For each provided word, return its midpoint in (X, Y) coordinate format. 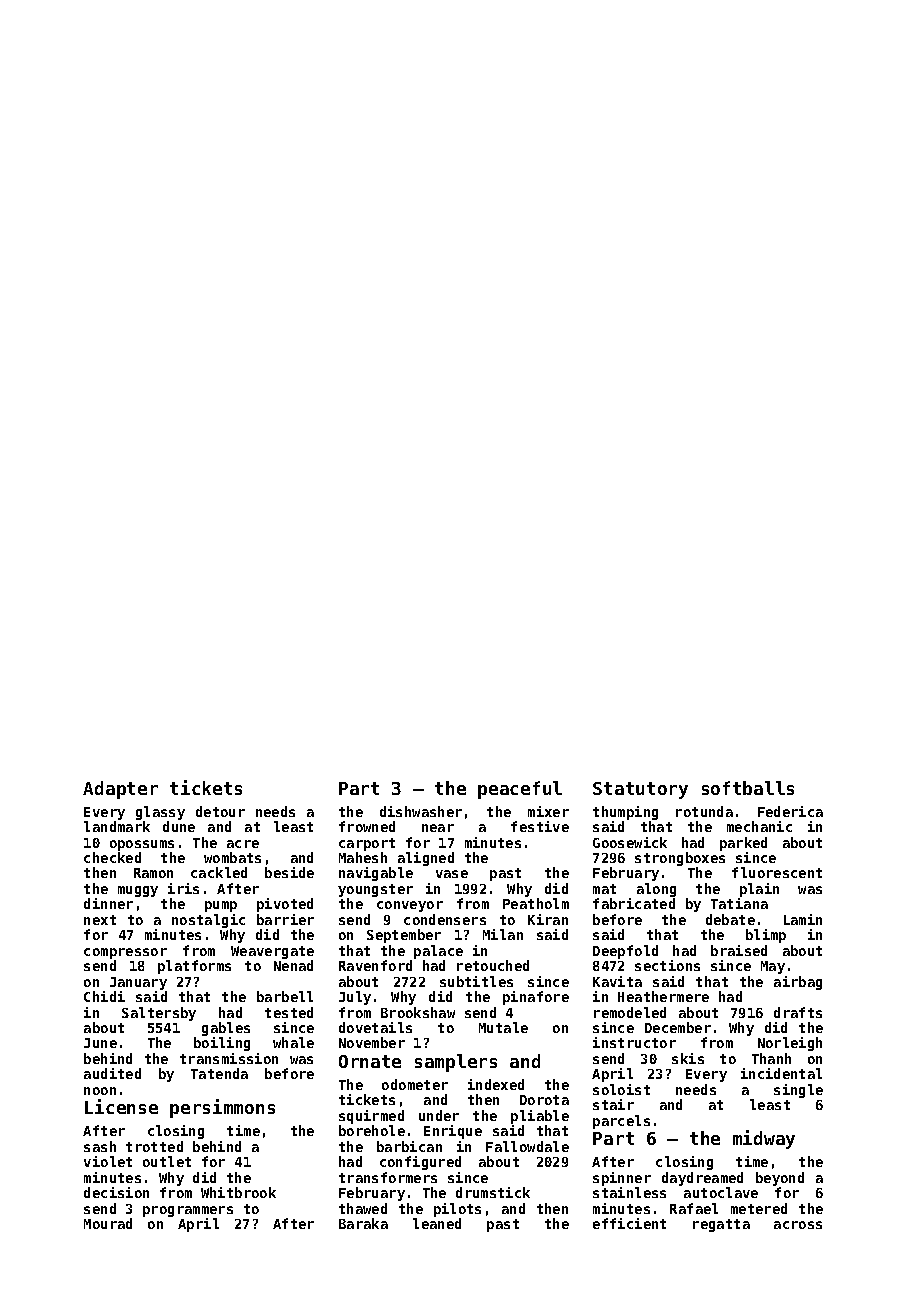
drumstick (493, 1192)
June (100, 1043)
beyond (780, 1179)
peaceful (520, 790)
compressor (125, 953)
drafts (798, 1012)
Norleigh (790, 1044)
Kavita (617, 981)
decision (116, 1192)
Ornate (370, 1061)
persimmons (222, 1108)
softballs (748, 788)
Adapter (120, 790)
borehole (372, 1130)
